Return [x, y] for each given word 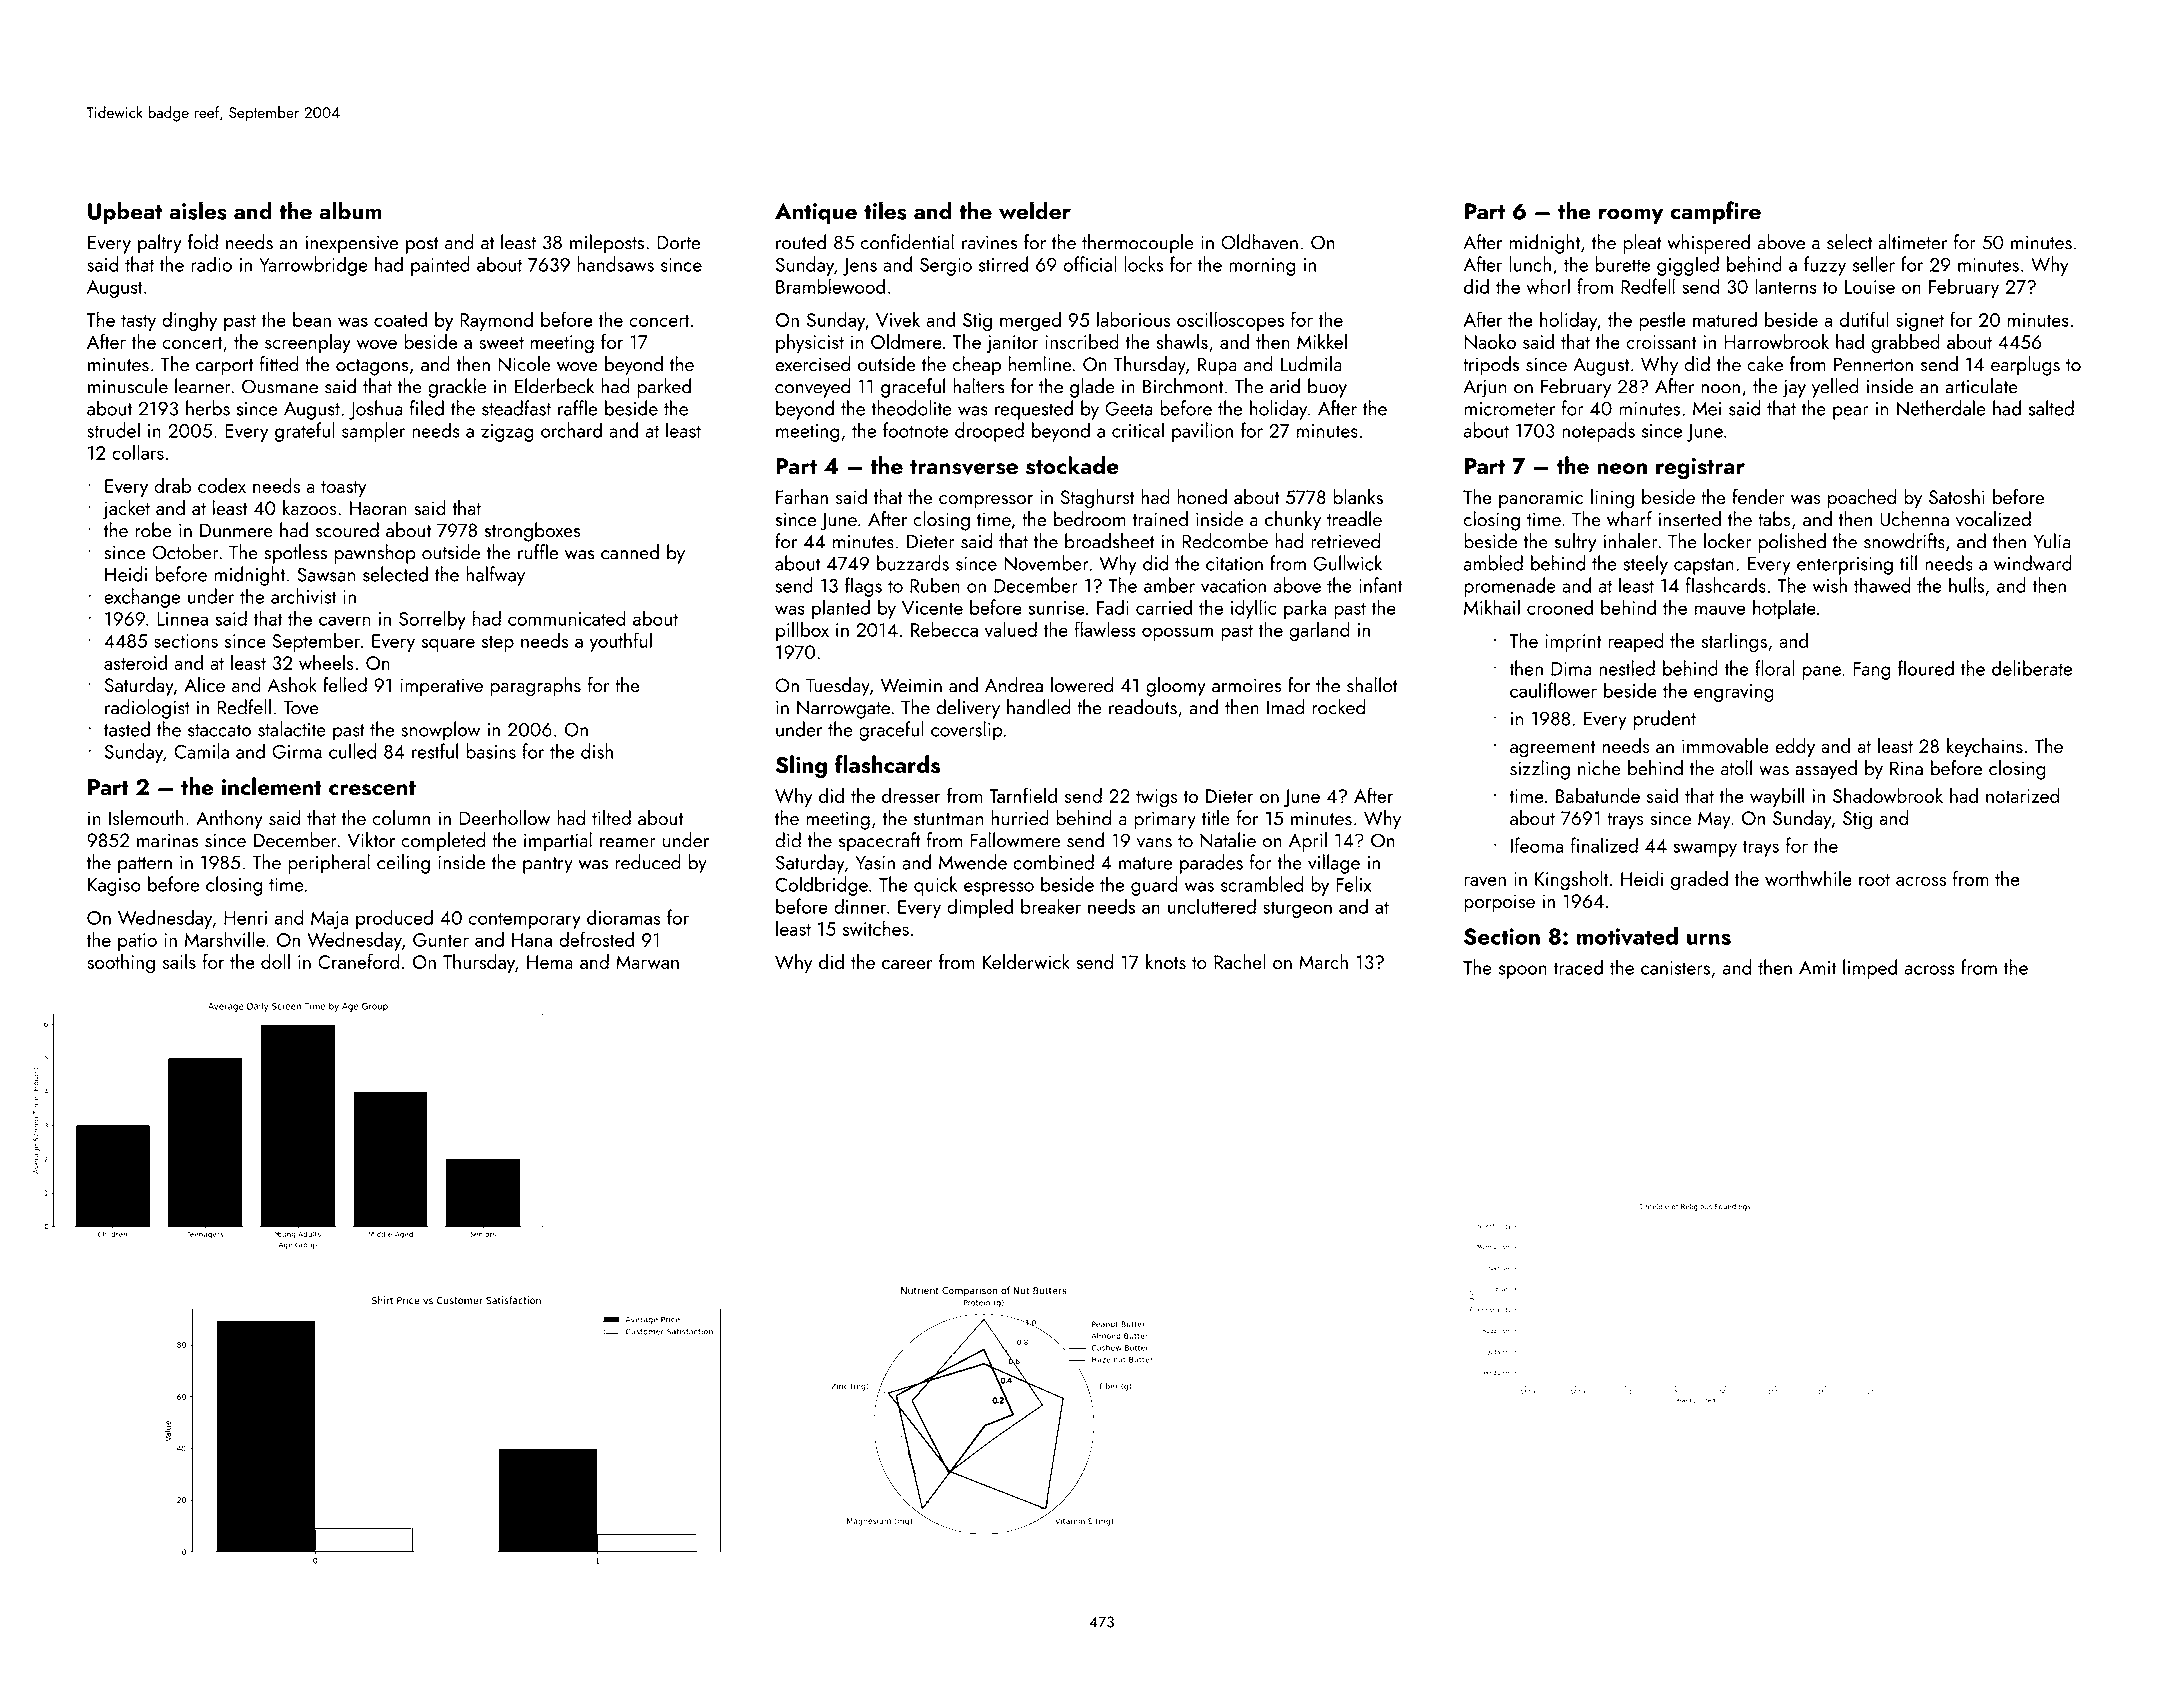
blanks [1358, 496]
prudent [1665, 720]
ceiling [403, 864]
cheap [977, 366]
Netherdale [1941, 408]
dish [597, 751]
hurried [1020, 818]
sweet [501, 343]
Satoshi [1957, 496]
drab [172, 485]
